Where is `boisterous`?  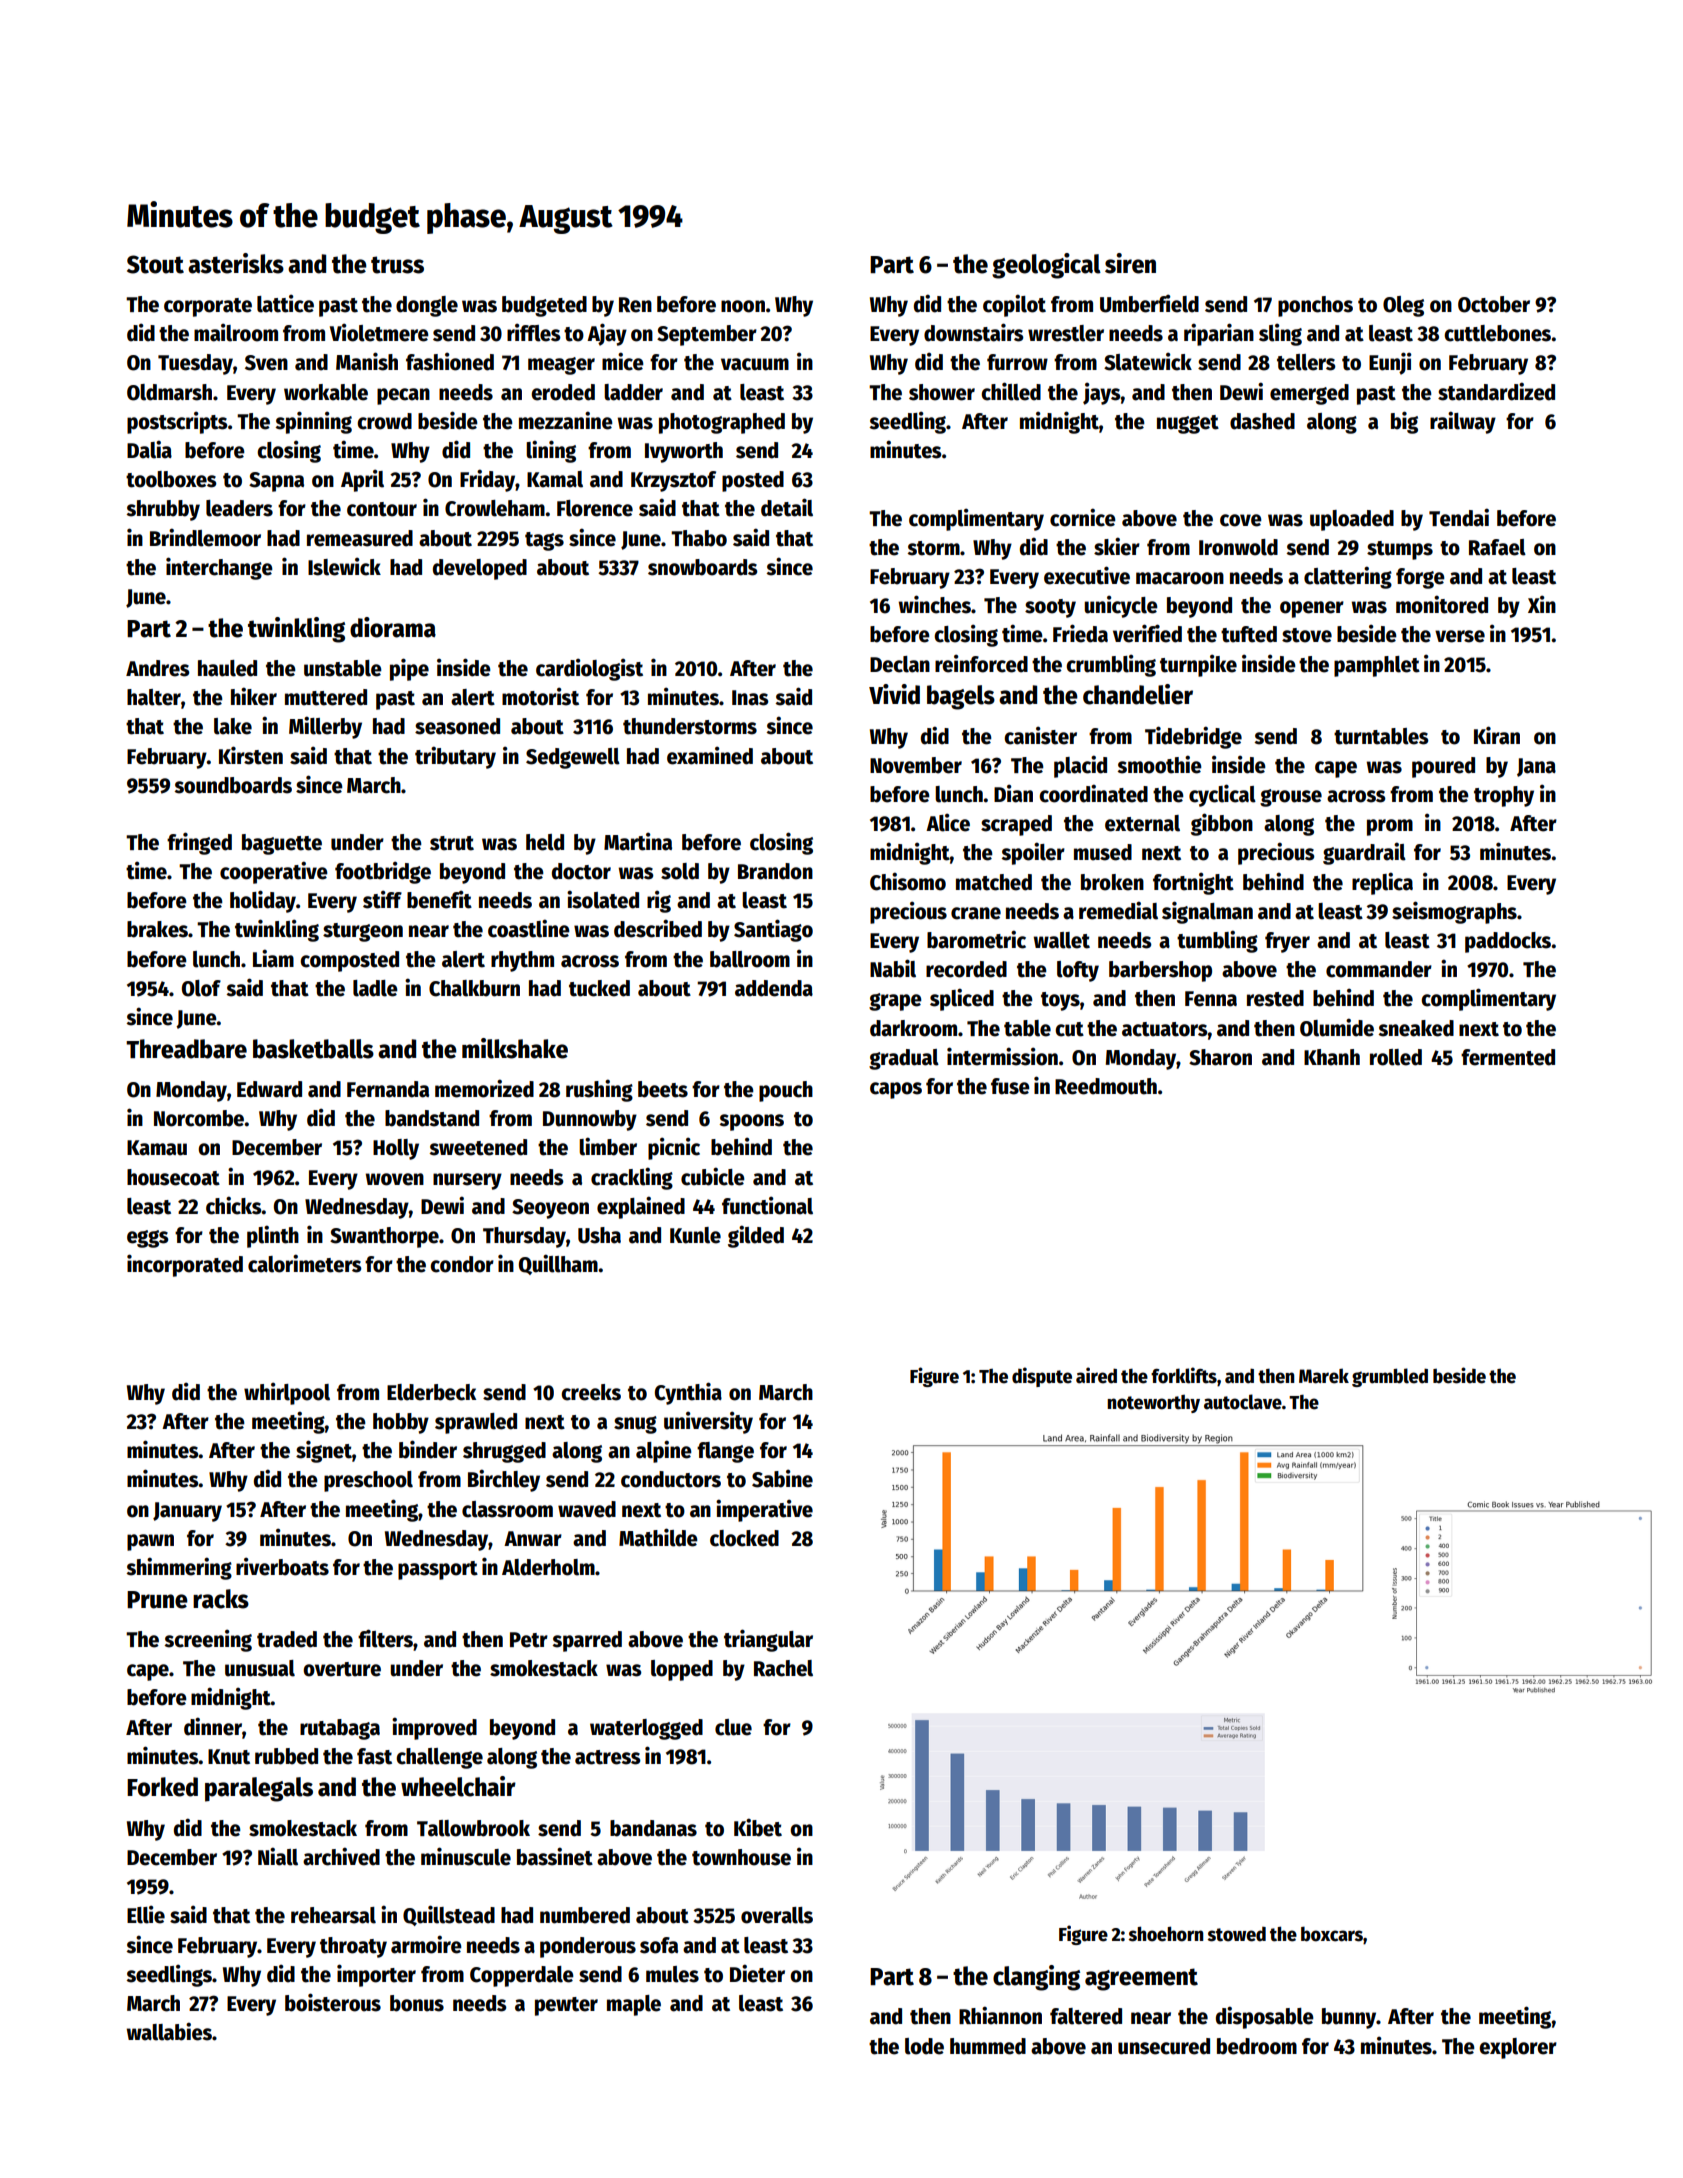 boisterous is located at coordinates (333, 2002).
